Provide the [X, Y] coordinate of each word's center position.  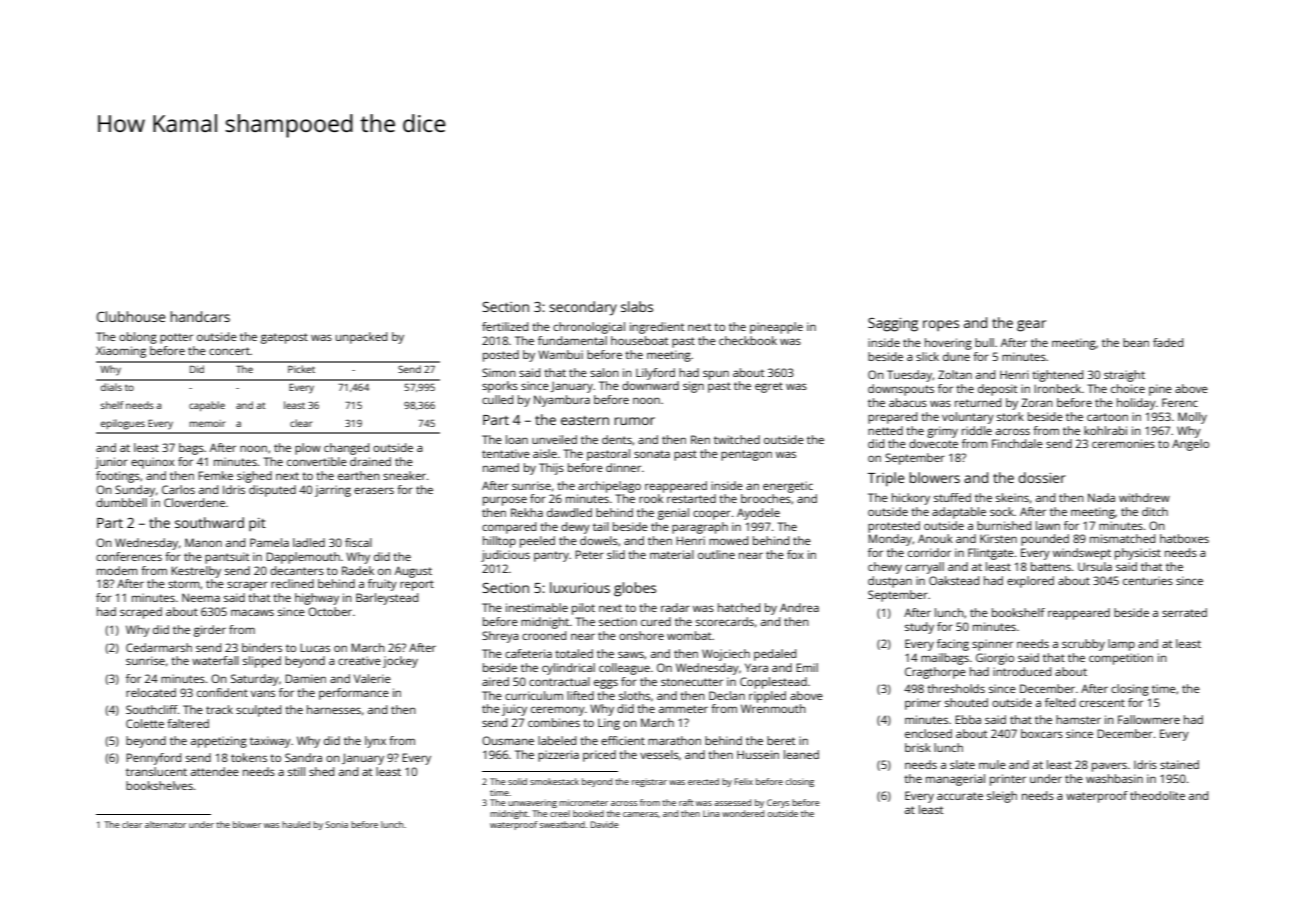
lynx [375, 742]
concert [229, 351]
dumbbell [121, 502]
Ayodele [758, 514]
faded [1168, 342]
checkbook [748, 340]
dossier [1042, 477]
